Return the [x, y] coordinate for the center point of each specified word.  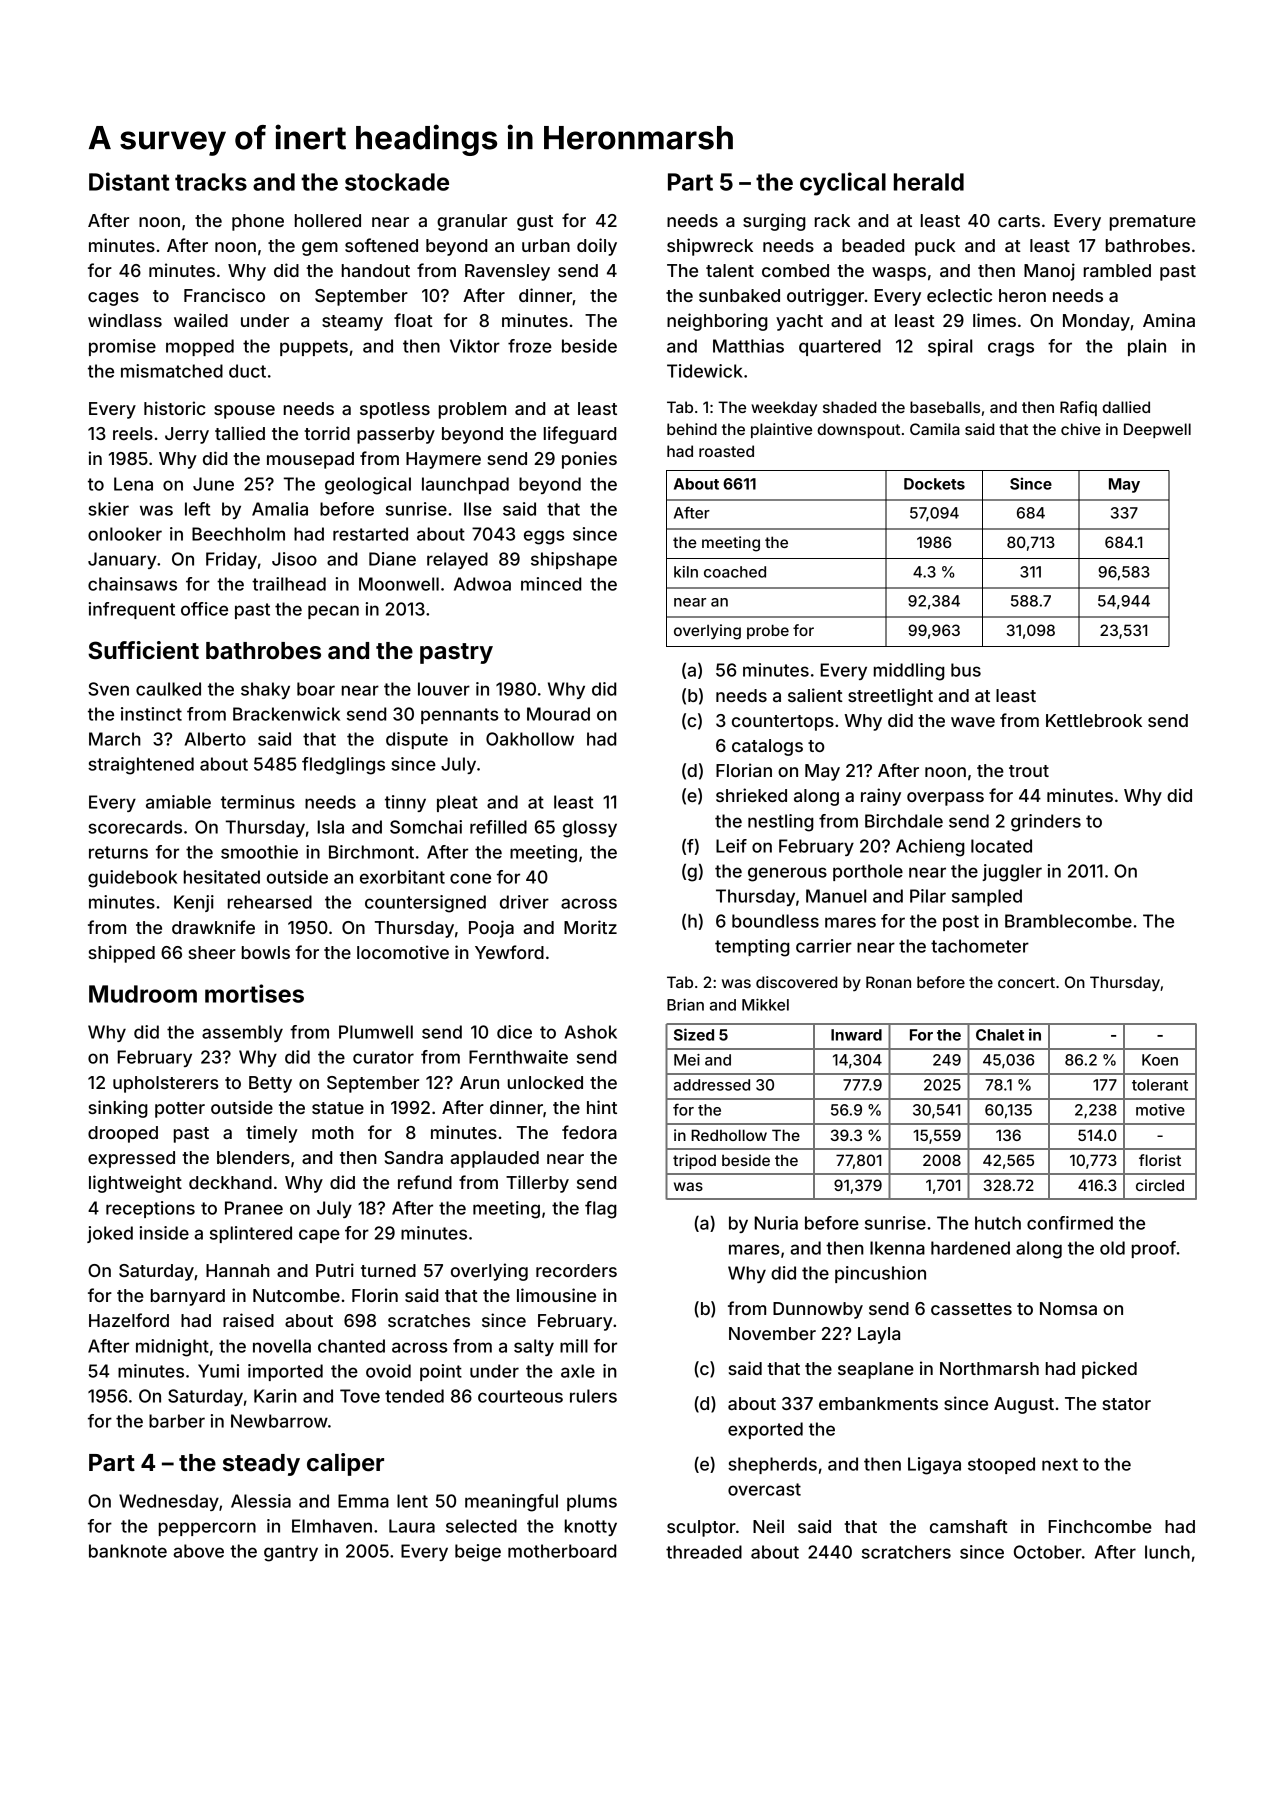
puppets [314, 348]
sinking [118, 1109]
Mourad [558, 714]
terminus [258, 802]
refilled [498, 827]
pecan [333, 612]
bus [966, 670]
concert [1026, 982]
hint [602, 1107]
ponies [589, 460]
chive [1081, 429]
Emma [363, 1501]
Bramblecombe [1068, 921]
